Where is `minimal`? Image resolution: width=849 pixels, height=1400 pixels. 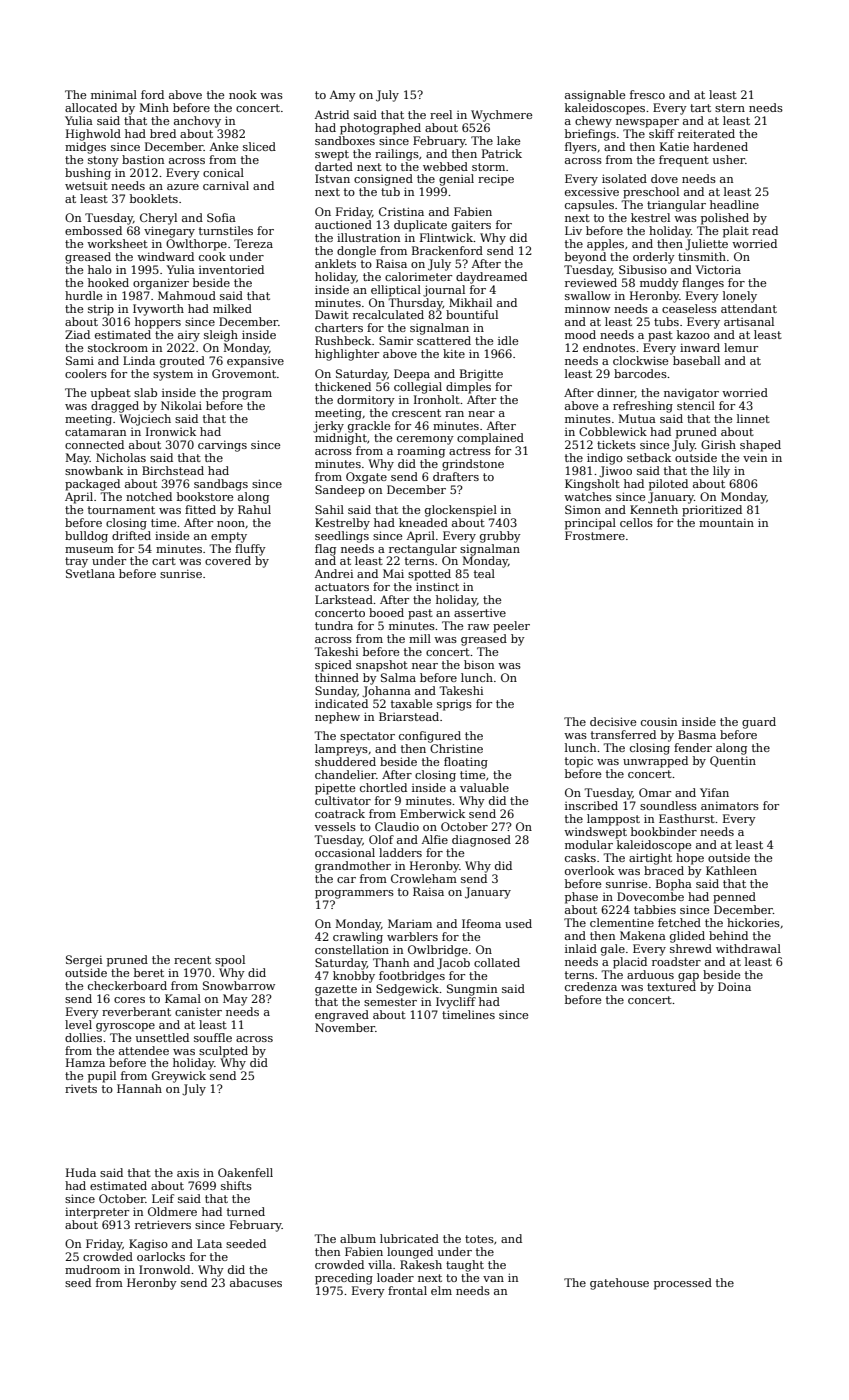
minimal is located at coordinates (114, 94).
